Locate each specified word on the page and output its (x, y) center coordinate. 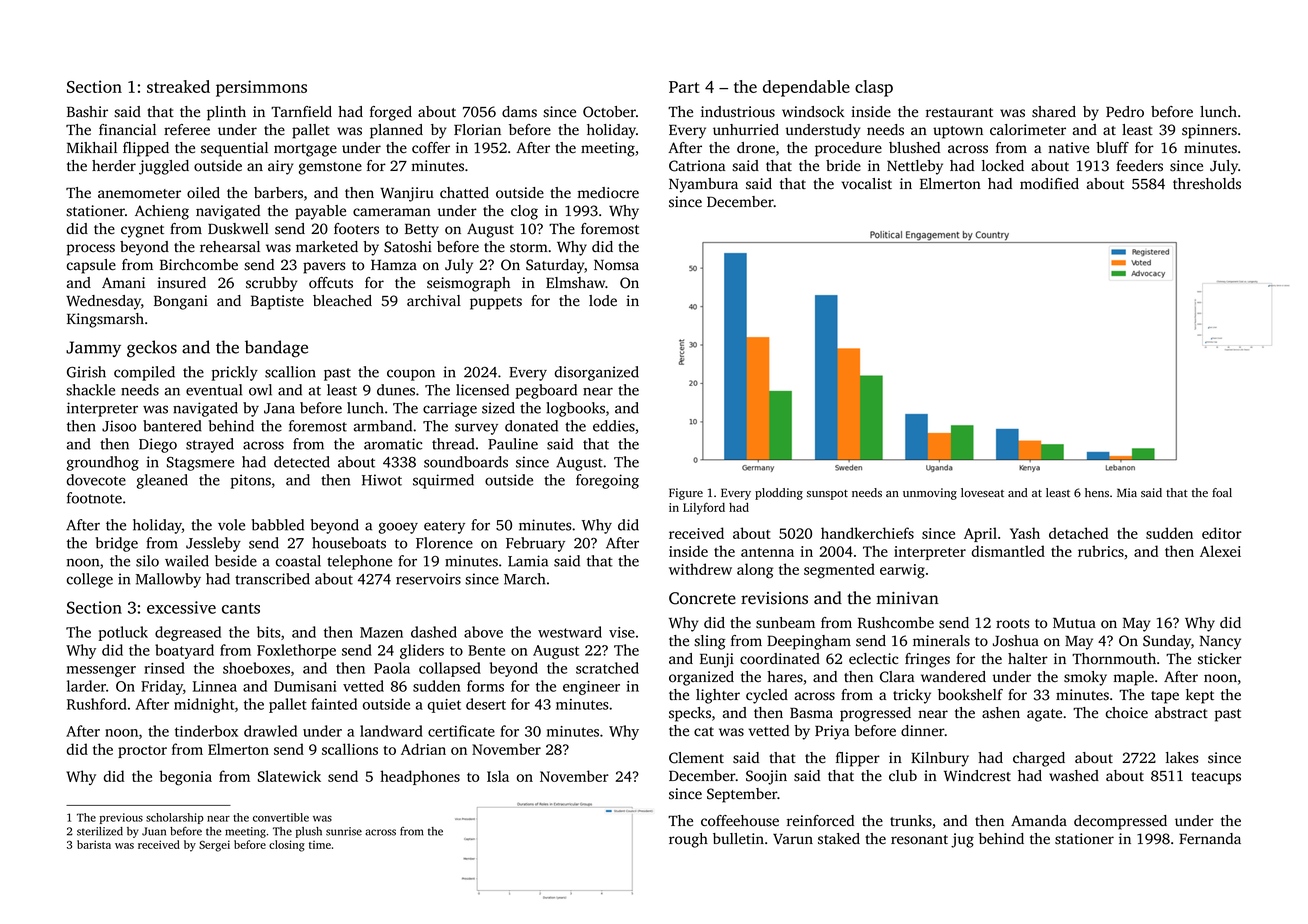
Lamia (528, 561)
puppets (496, 303)
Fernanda (1210, 838)
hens (1097, 492)
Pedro (1125, 112)
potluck (123, 633)
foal (1222, 492)
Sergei (214, 846)
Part (684, 87)
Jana (279, 408)
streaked (178, 86)
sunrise (344, 831)
